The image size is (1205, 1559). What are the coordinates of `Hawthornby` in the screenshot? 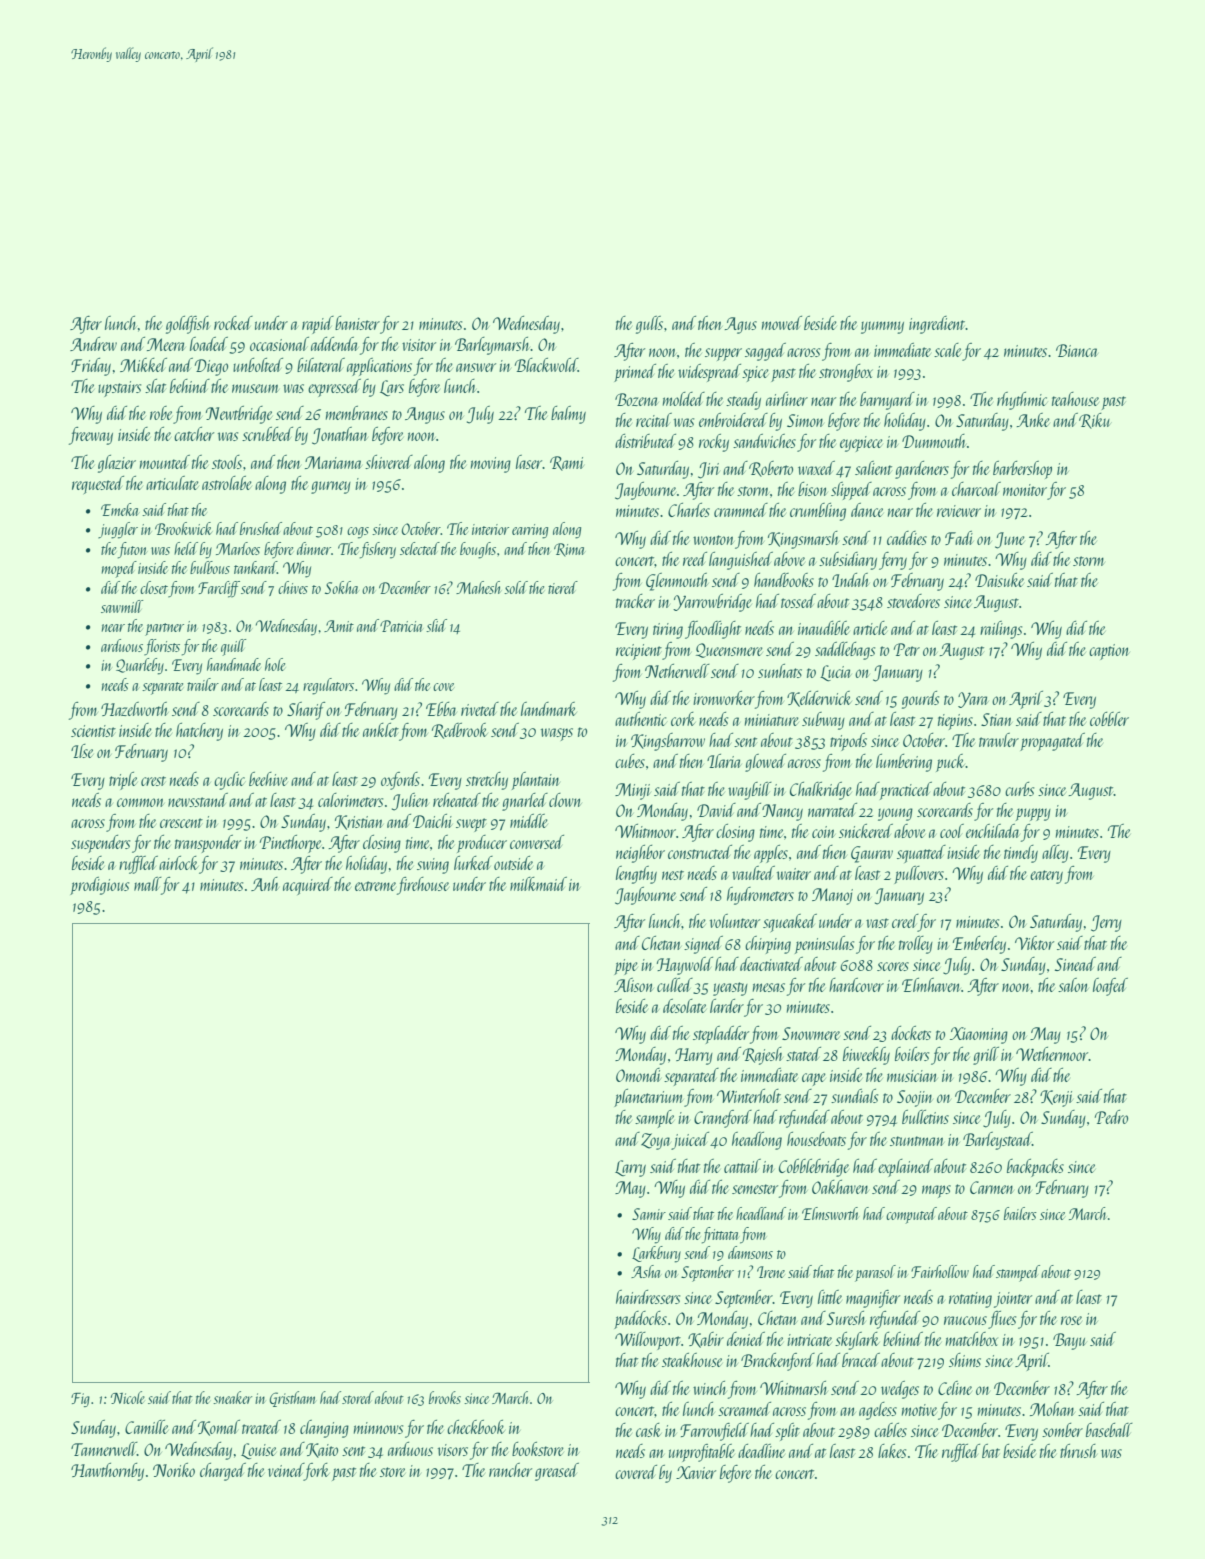 It's located at (107, 1472).
